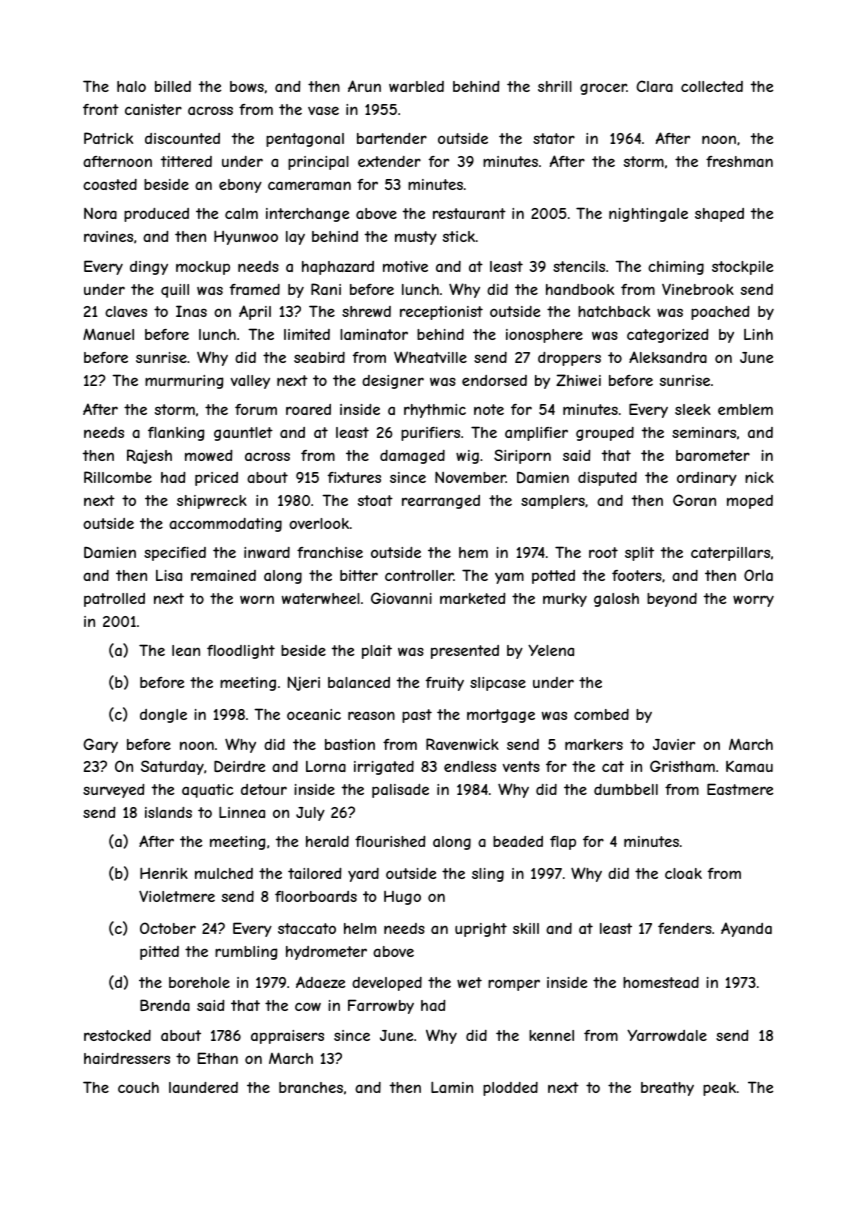  What do you see at coordinates (319, 357) in the screenshot?
I see `seabird` at bounding box center [319, 357].
